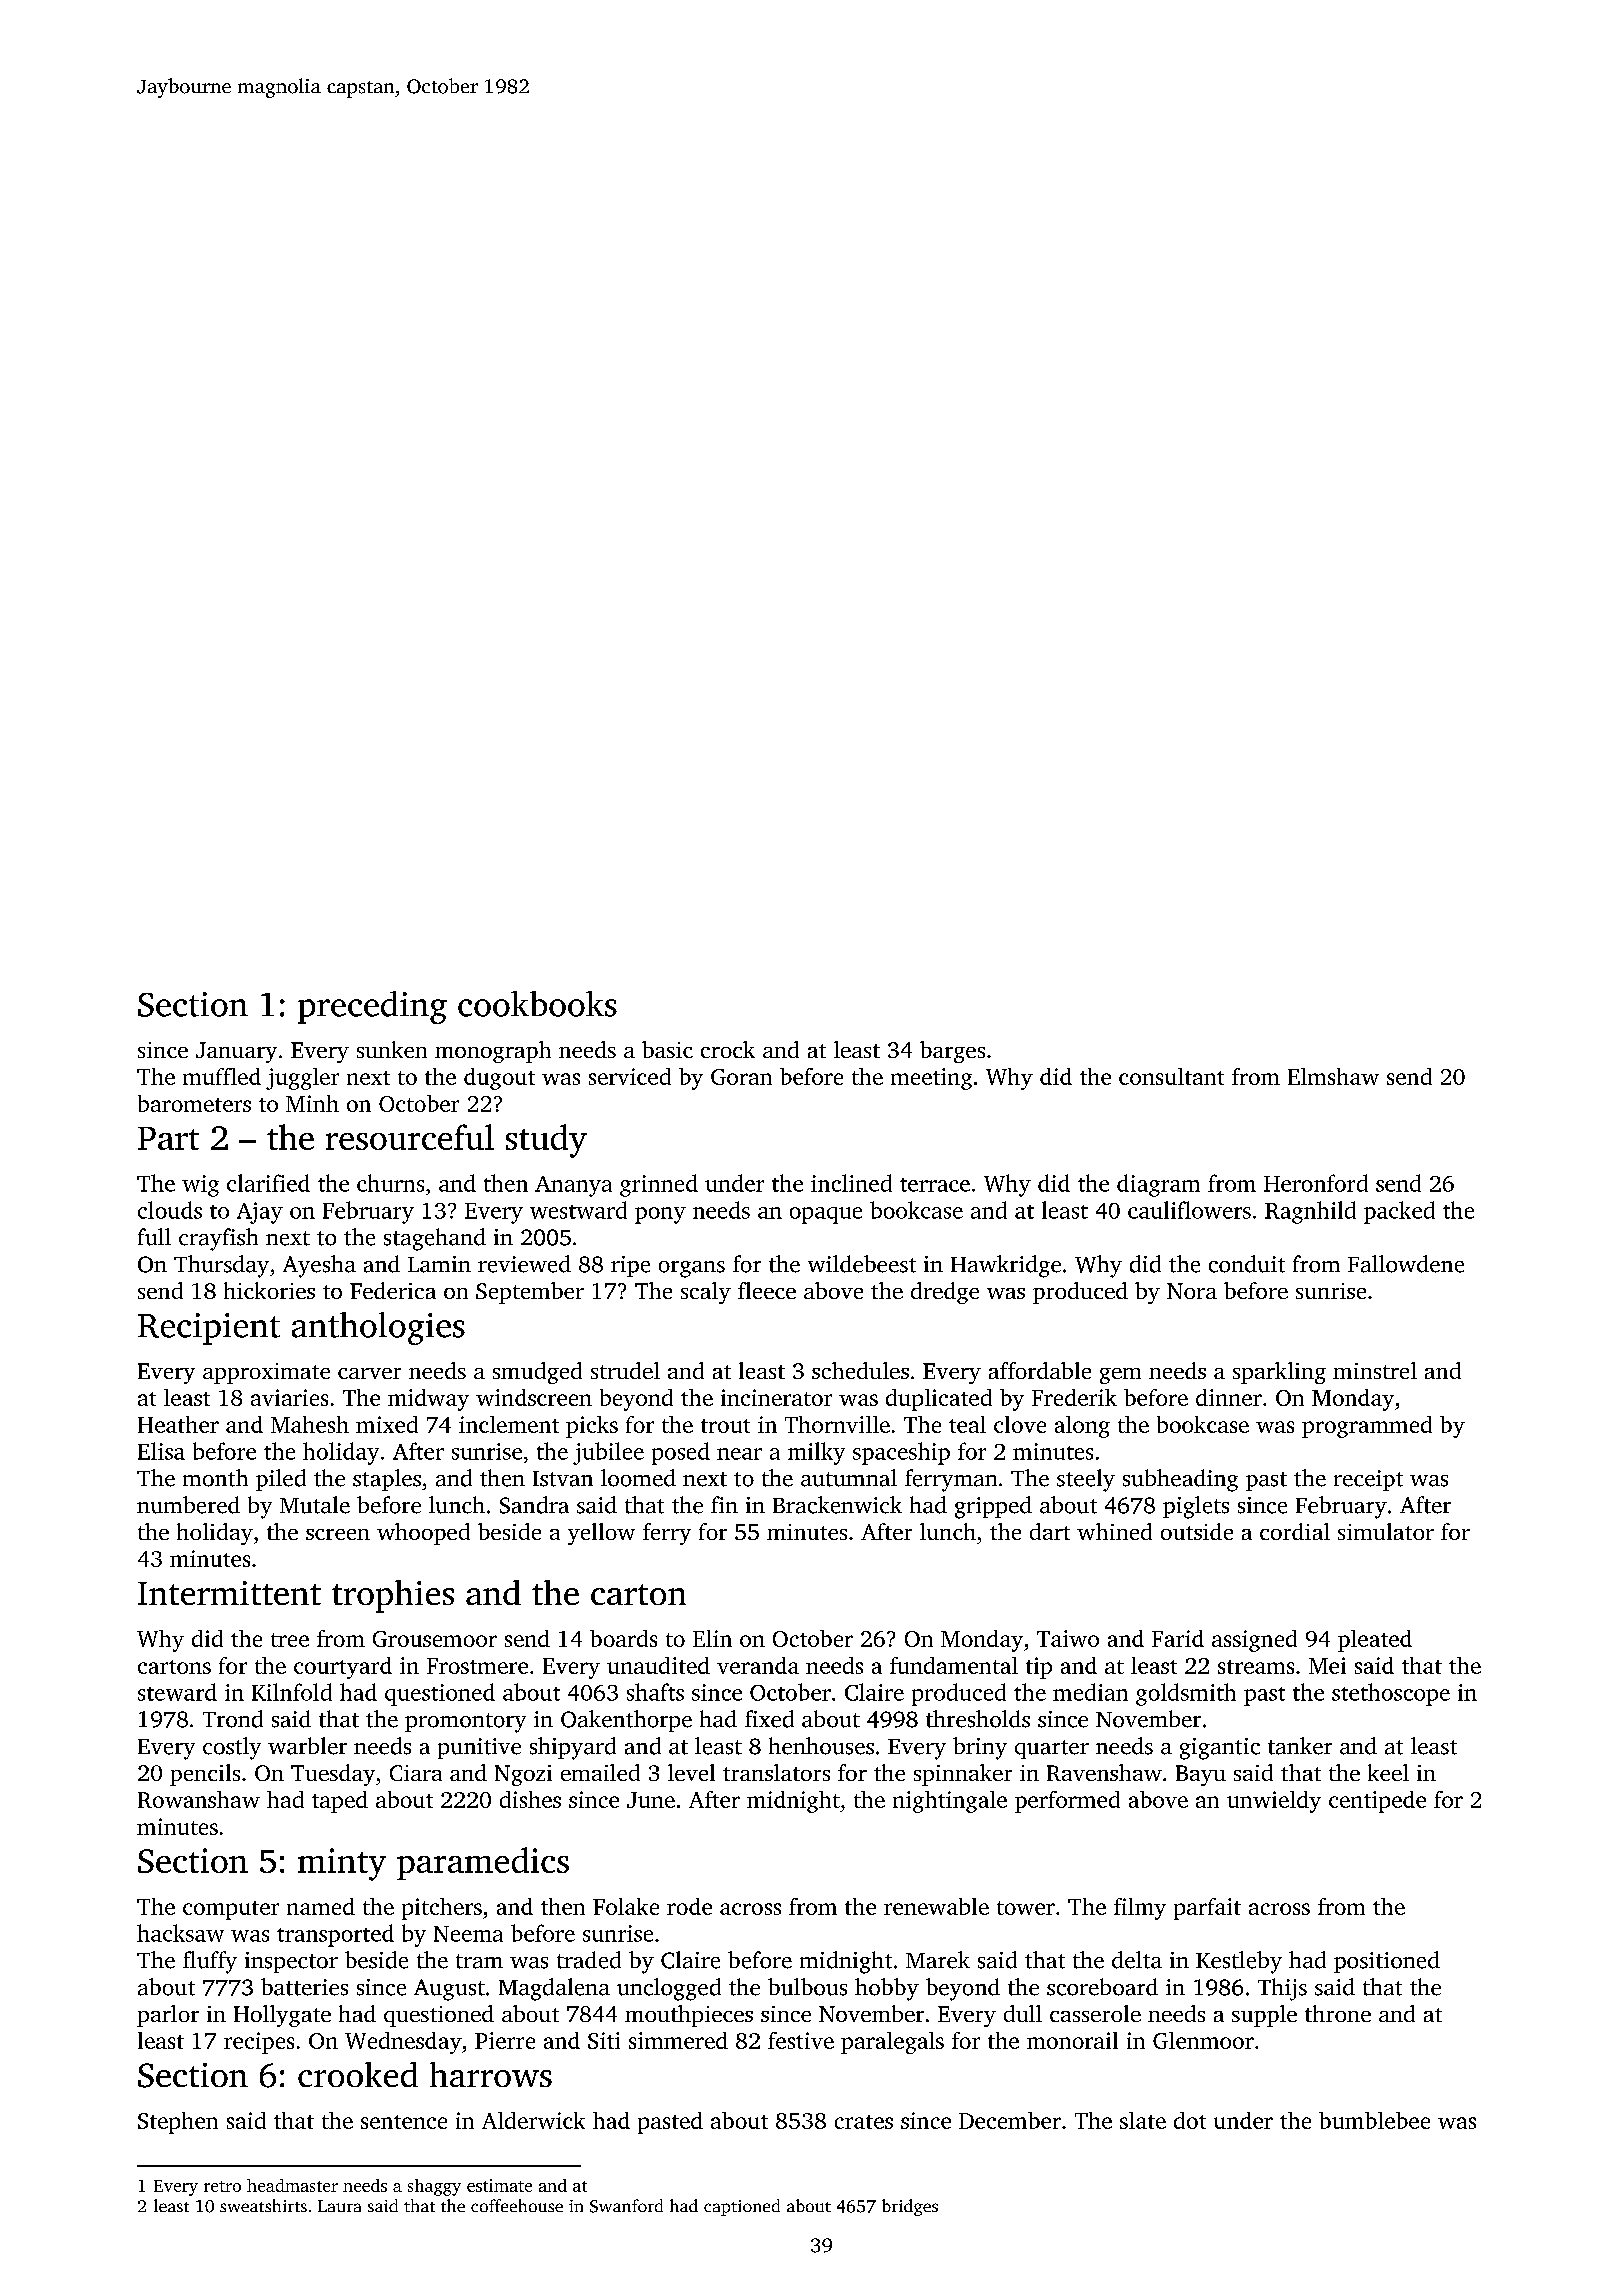 The height and width of the screenshot is (2292, 1620). Describe the element at coordinates (372, 1007) in the screenshot. I see `preceding` at that location.
